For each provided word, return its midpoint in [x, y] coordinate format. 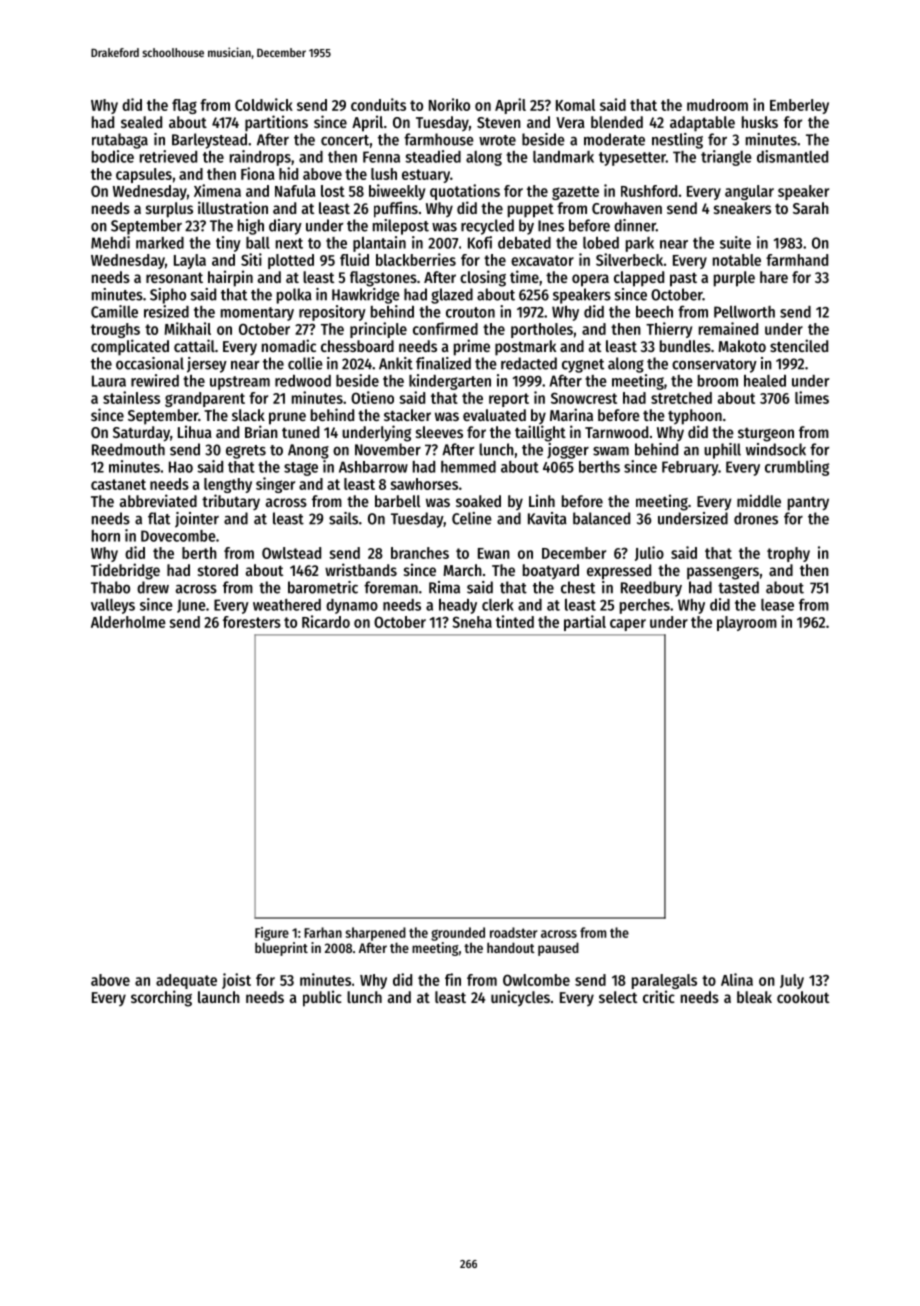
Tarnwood [616, 432]
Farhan [323, 932]
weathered [287, 605]
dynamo [352, 606]
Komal [575, 105]
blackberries [416, 259]
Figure [272, 934]
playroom [747, 623]
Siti [251, 259]
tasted [738, 587]
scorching [161, 998]
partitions [276, 123]
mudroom [717, 105]
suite [735, 242]
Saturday [141, 434]
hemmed [468, 467]
